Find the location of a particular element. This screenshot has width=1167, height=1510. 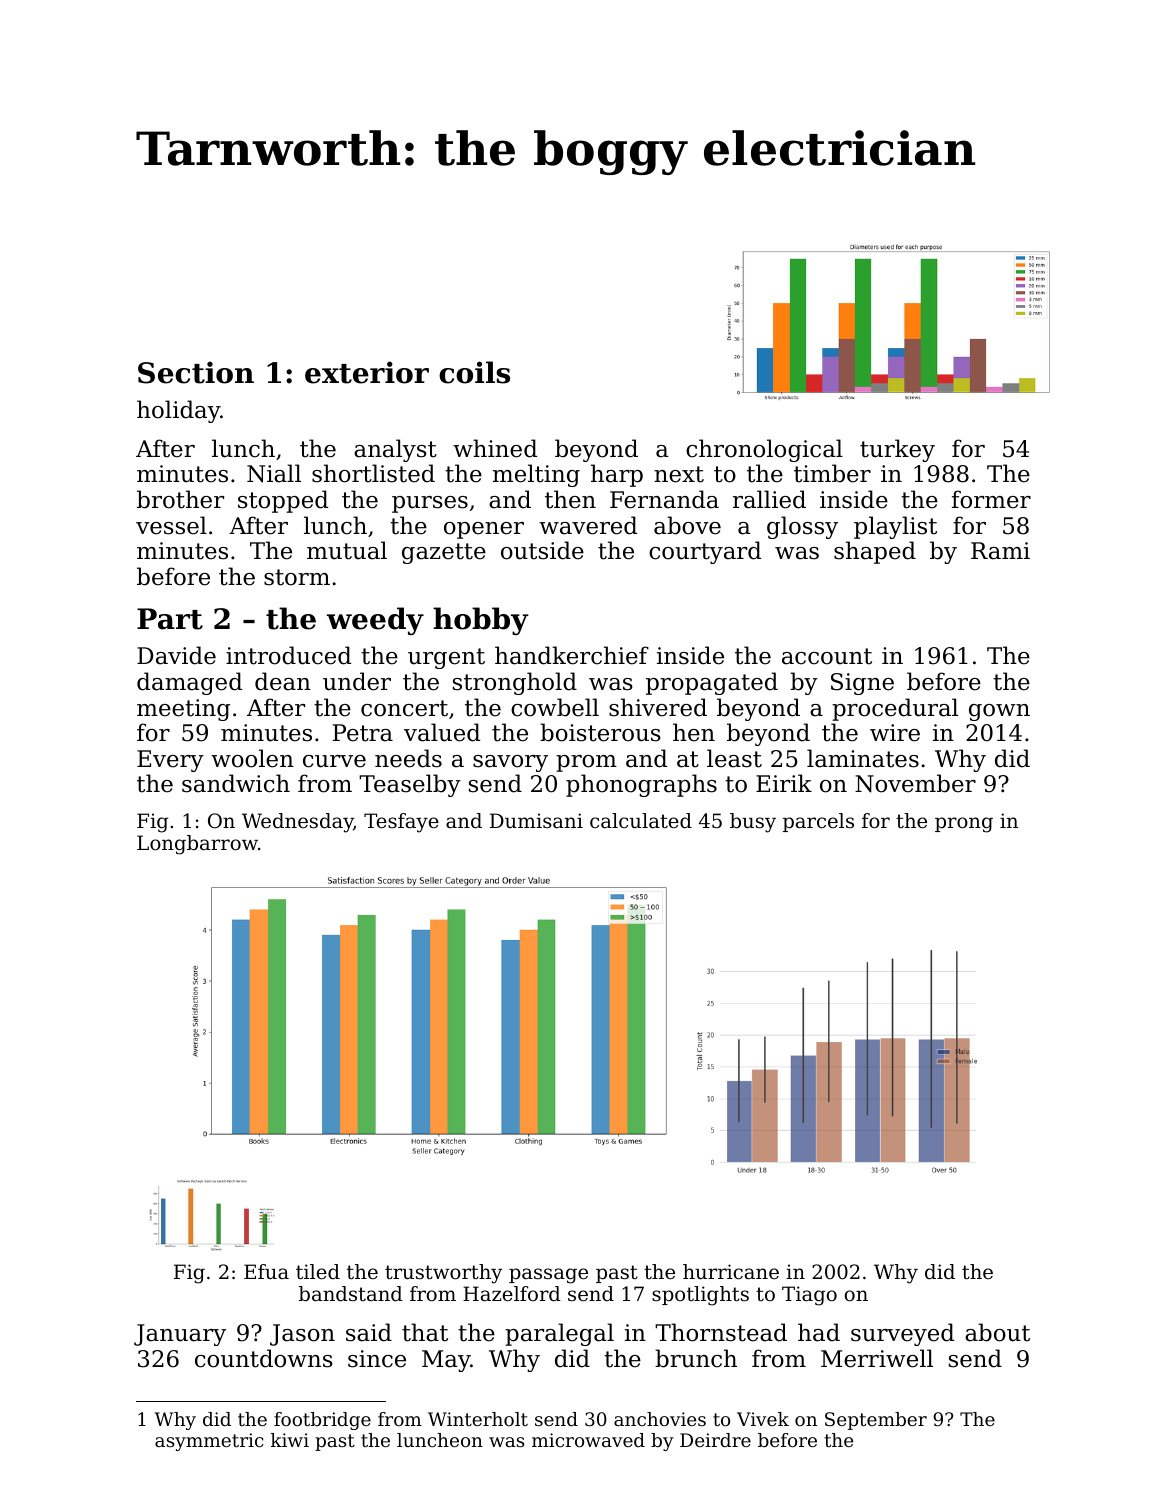

Signe is located at coordinates (862, 684).
